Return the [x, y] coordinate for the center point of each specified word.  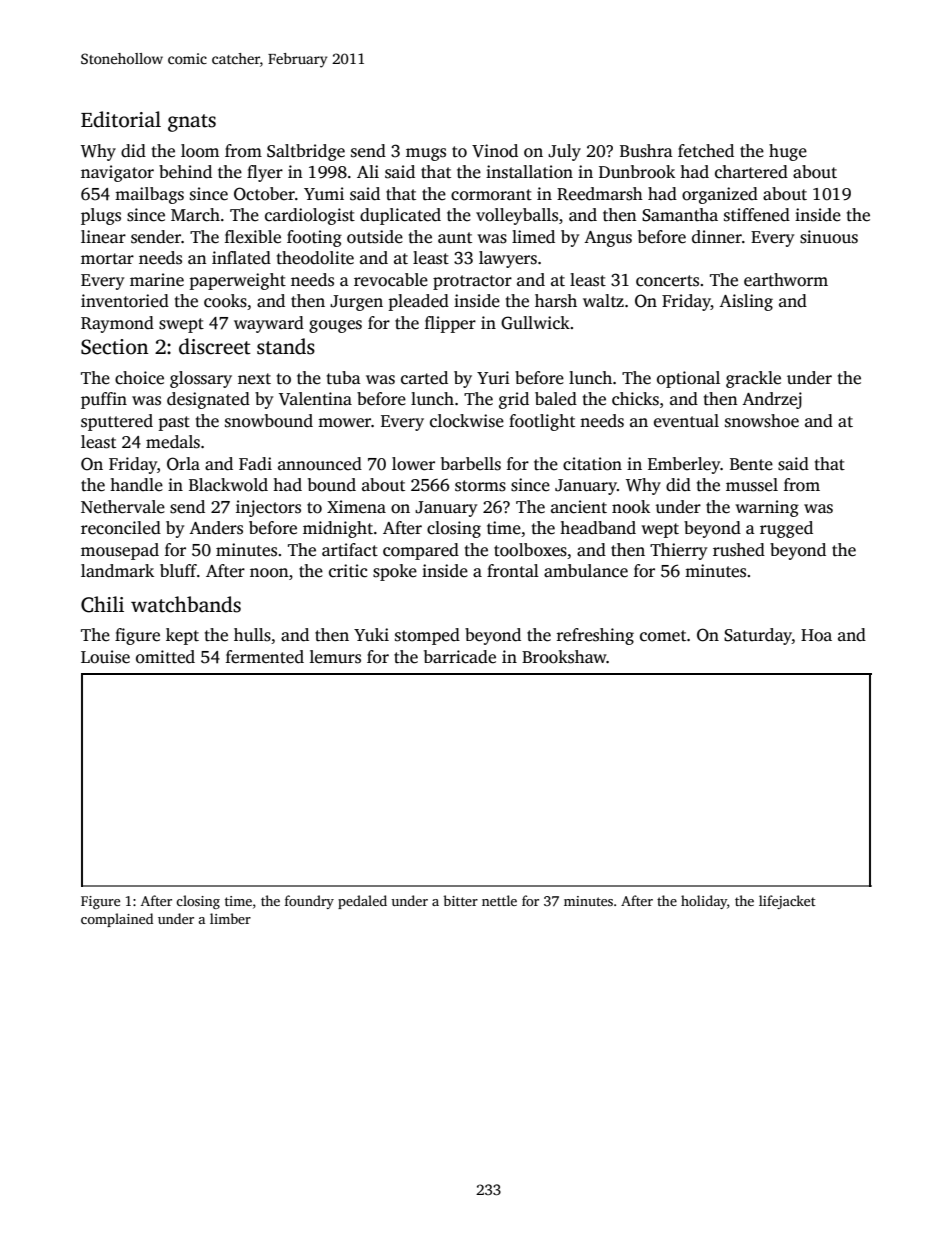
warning [767, 508]
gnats [192, 123]
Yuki [371, 635]
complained [117, 920]
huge [788, 152]
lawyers [508, 259]
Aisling [746, 302]
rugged [786, 529]
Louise [105, 657]
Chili [102, 604]
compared [421, 551]
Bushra [646, 151]
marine [157, 280]
